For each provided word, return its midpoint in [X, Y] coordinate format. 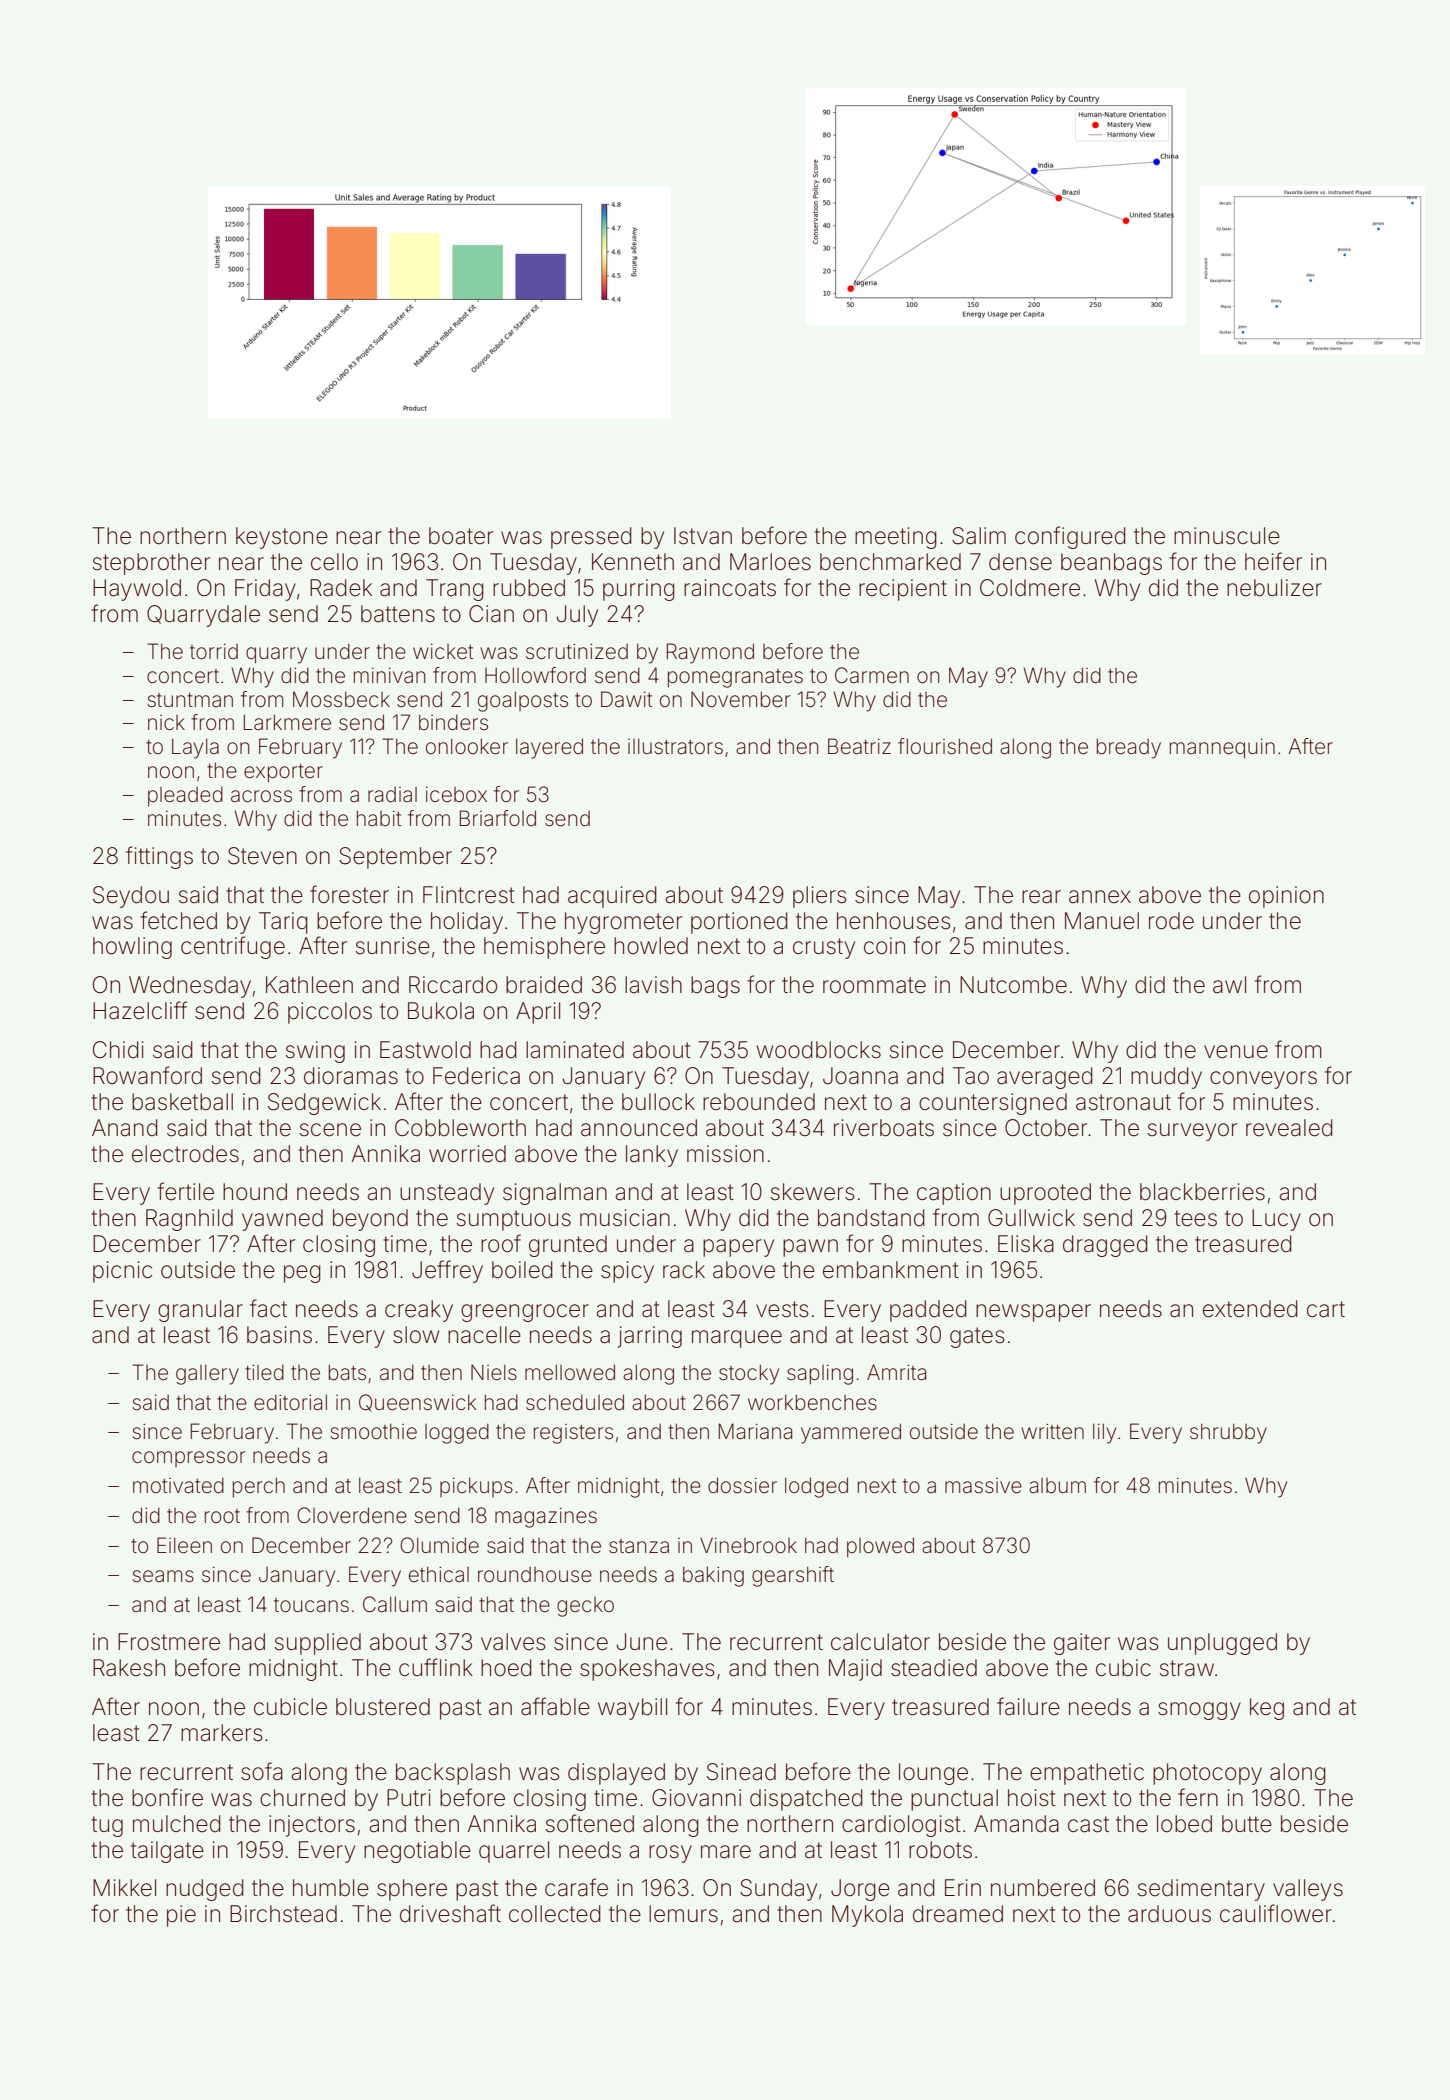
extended [1250, 1309]
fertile [185, 1191]
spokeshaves [647, 1670]
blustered [383, 1707]
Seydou [131, 897]
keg [1267, 1709]
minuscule [1227, 536]
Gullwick [1031, 1217]
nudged [205, 1890]
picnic [122, 1272]
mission [725, 1154]
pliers [820, 897]
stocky [749, 1374]
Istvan [703, 536]
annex [1100, 897]
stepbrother [151, 564]
